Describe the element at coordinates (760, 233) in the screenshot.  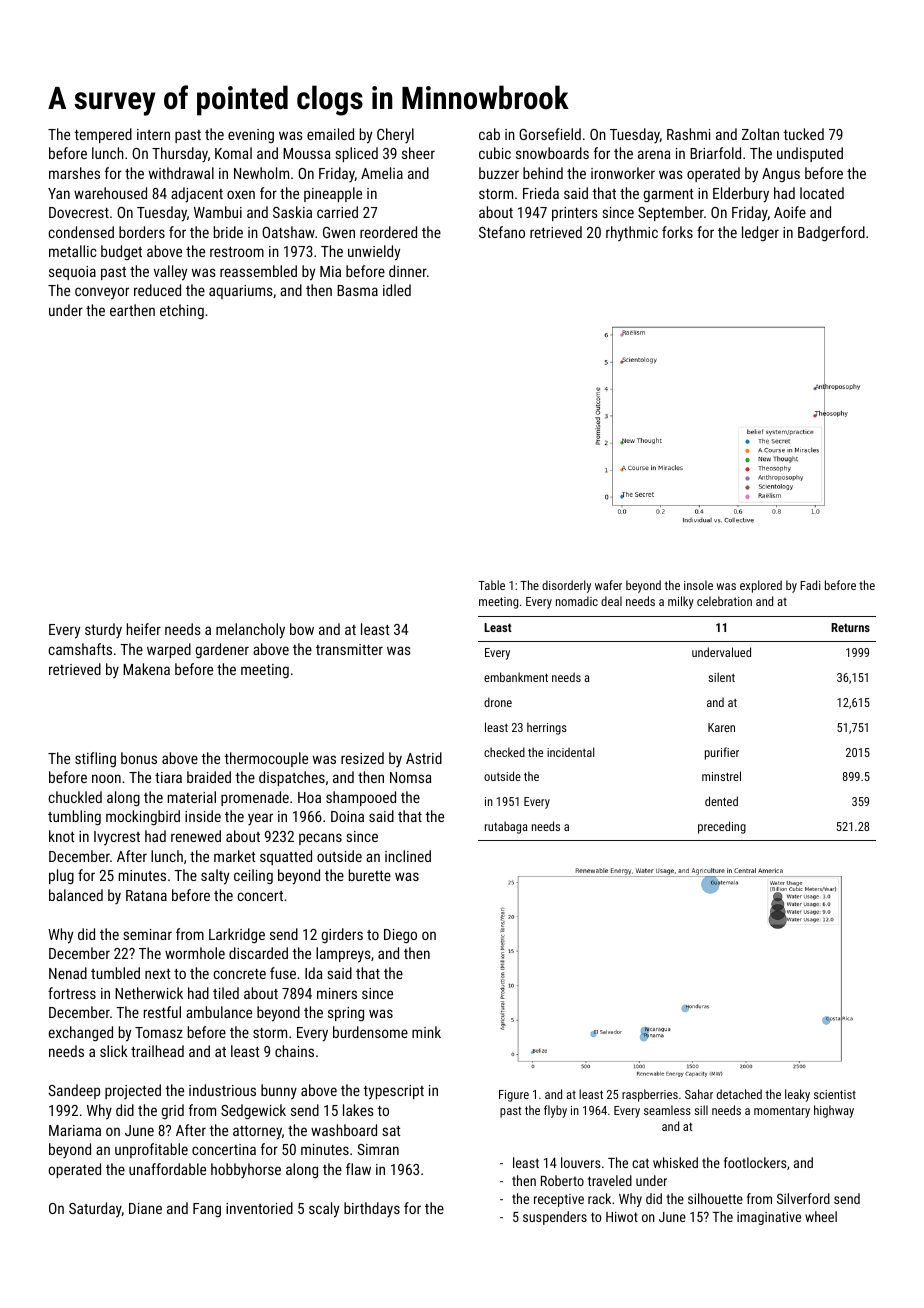
I see `ledger` at that location.
